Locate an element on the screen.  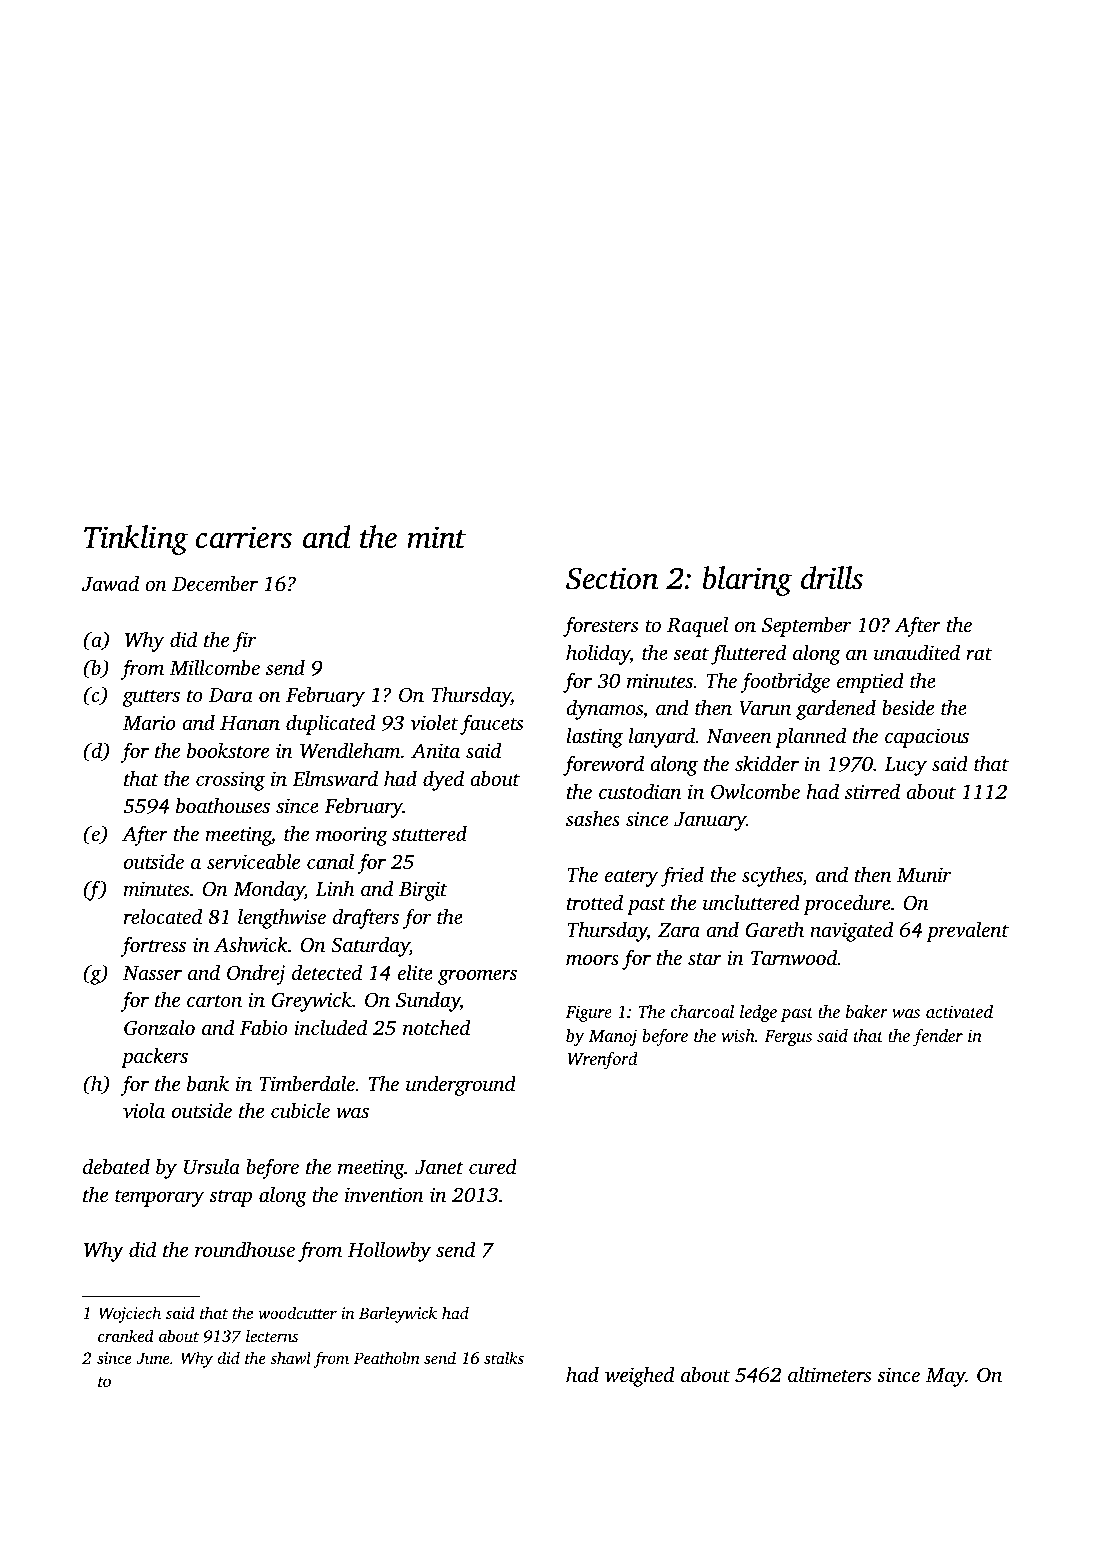
Section is located at coordinates (612, 578).
